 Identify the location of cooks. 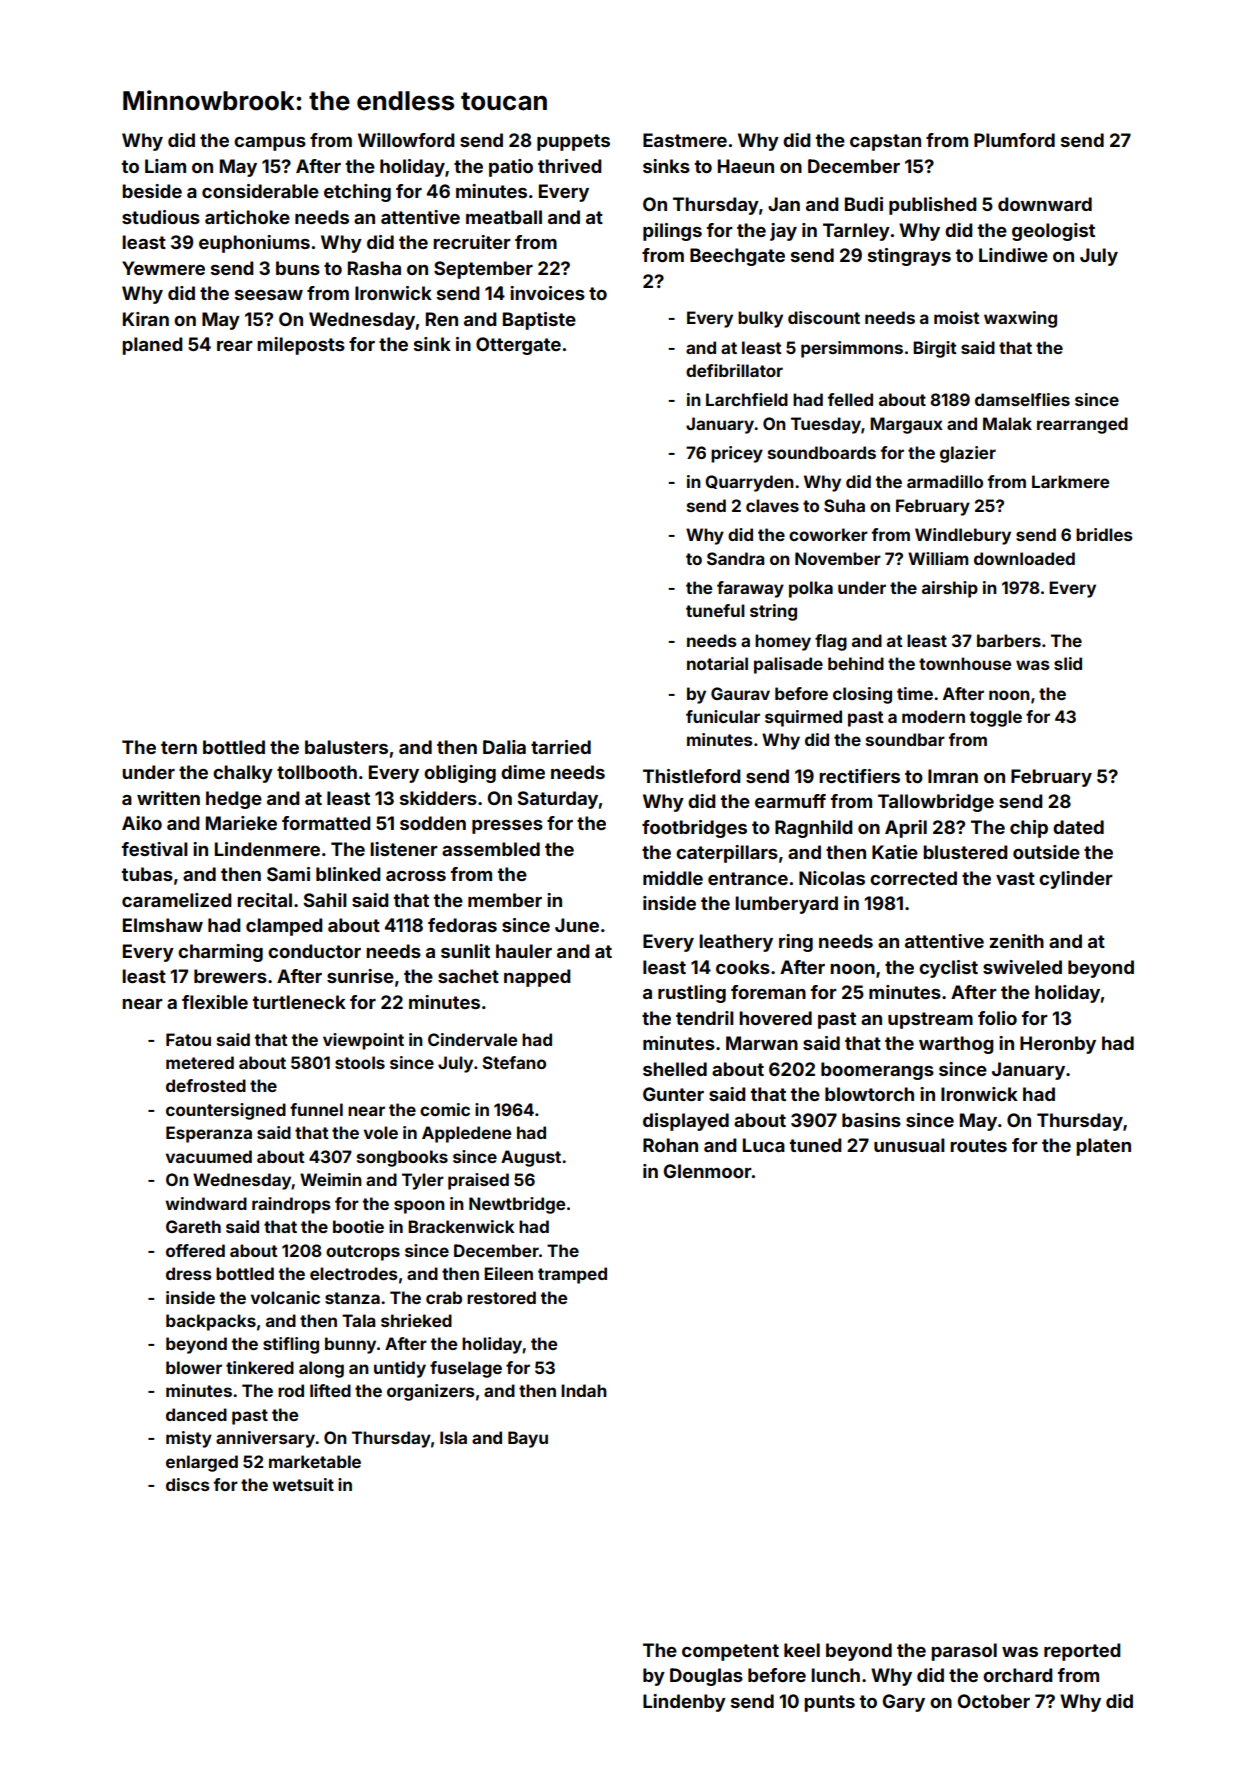
(743, 967).
